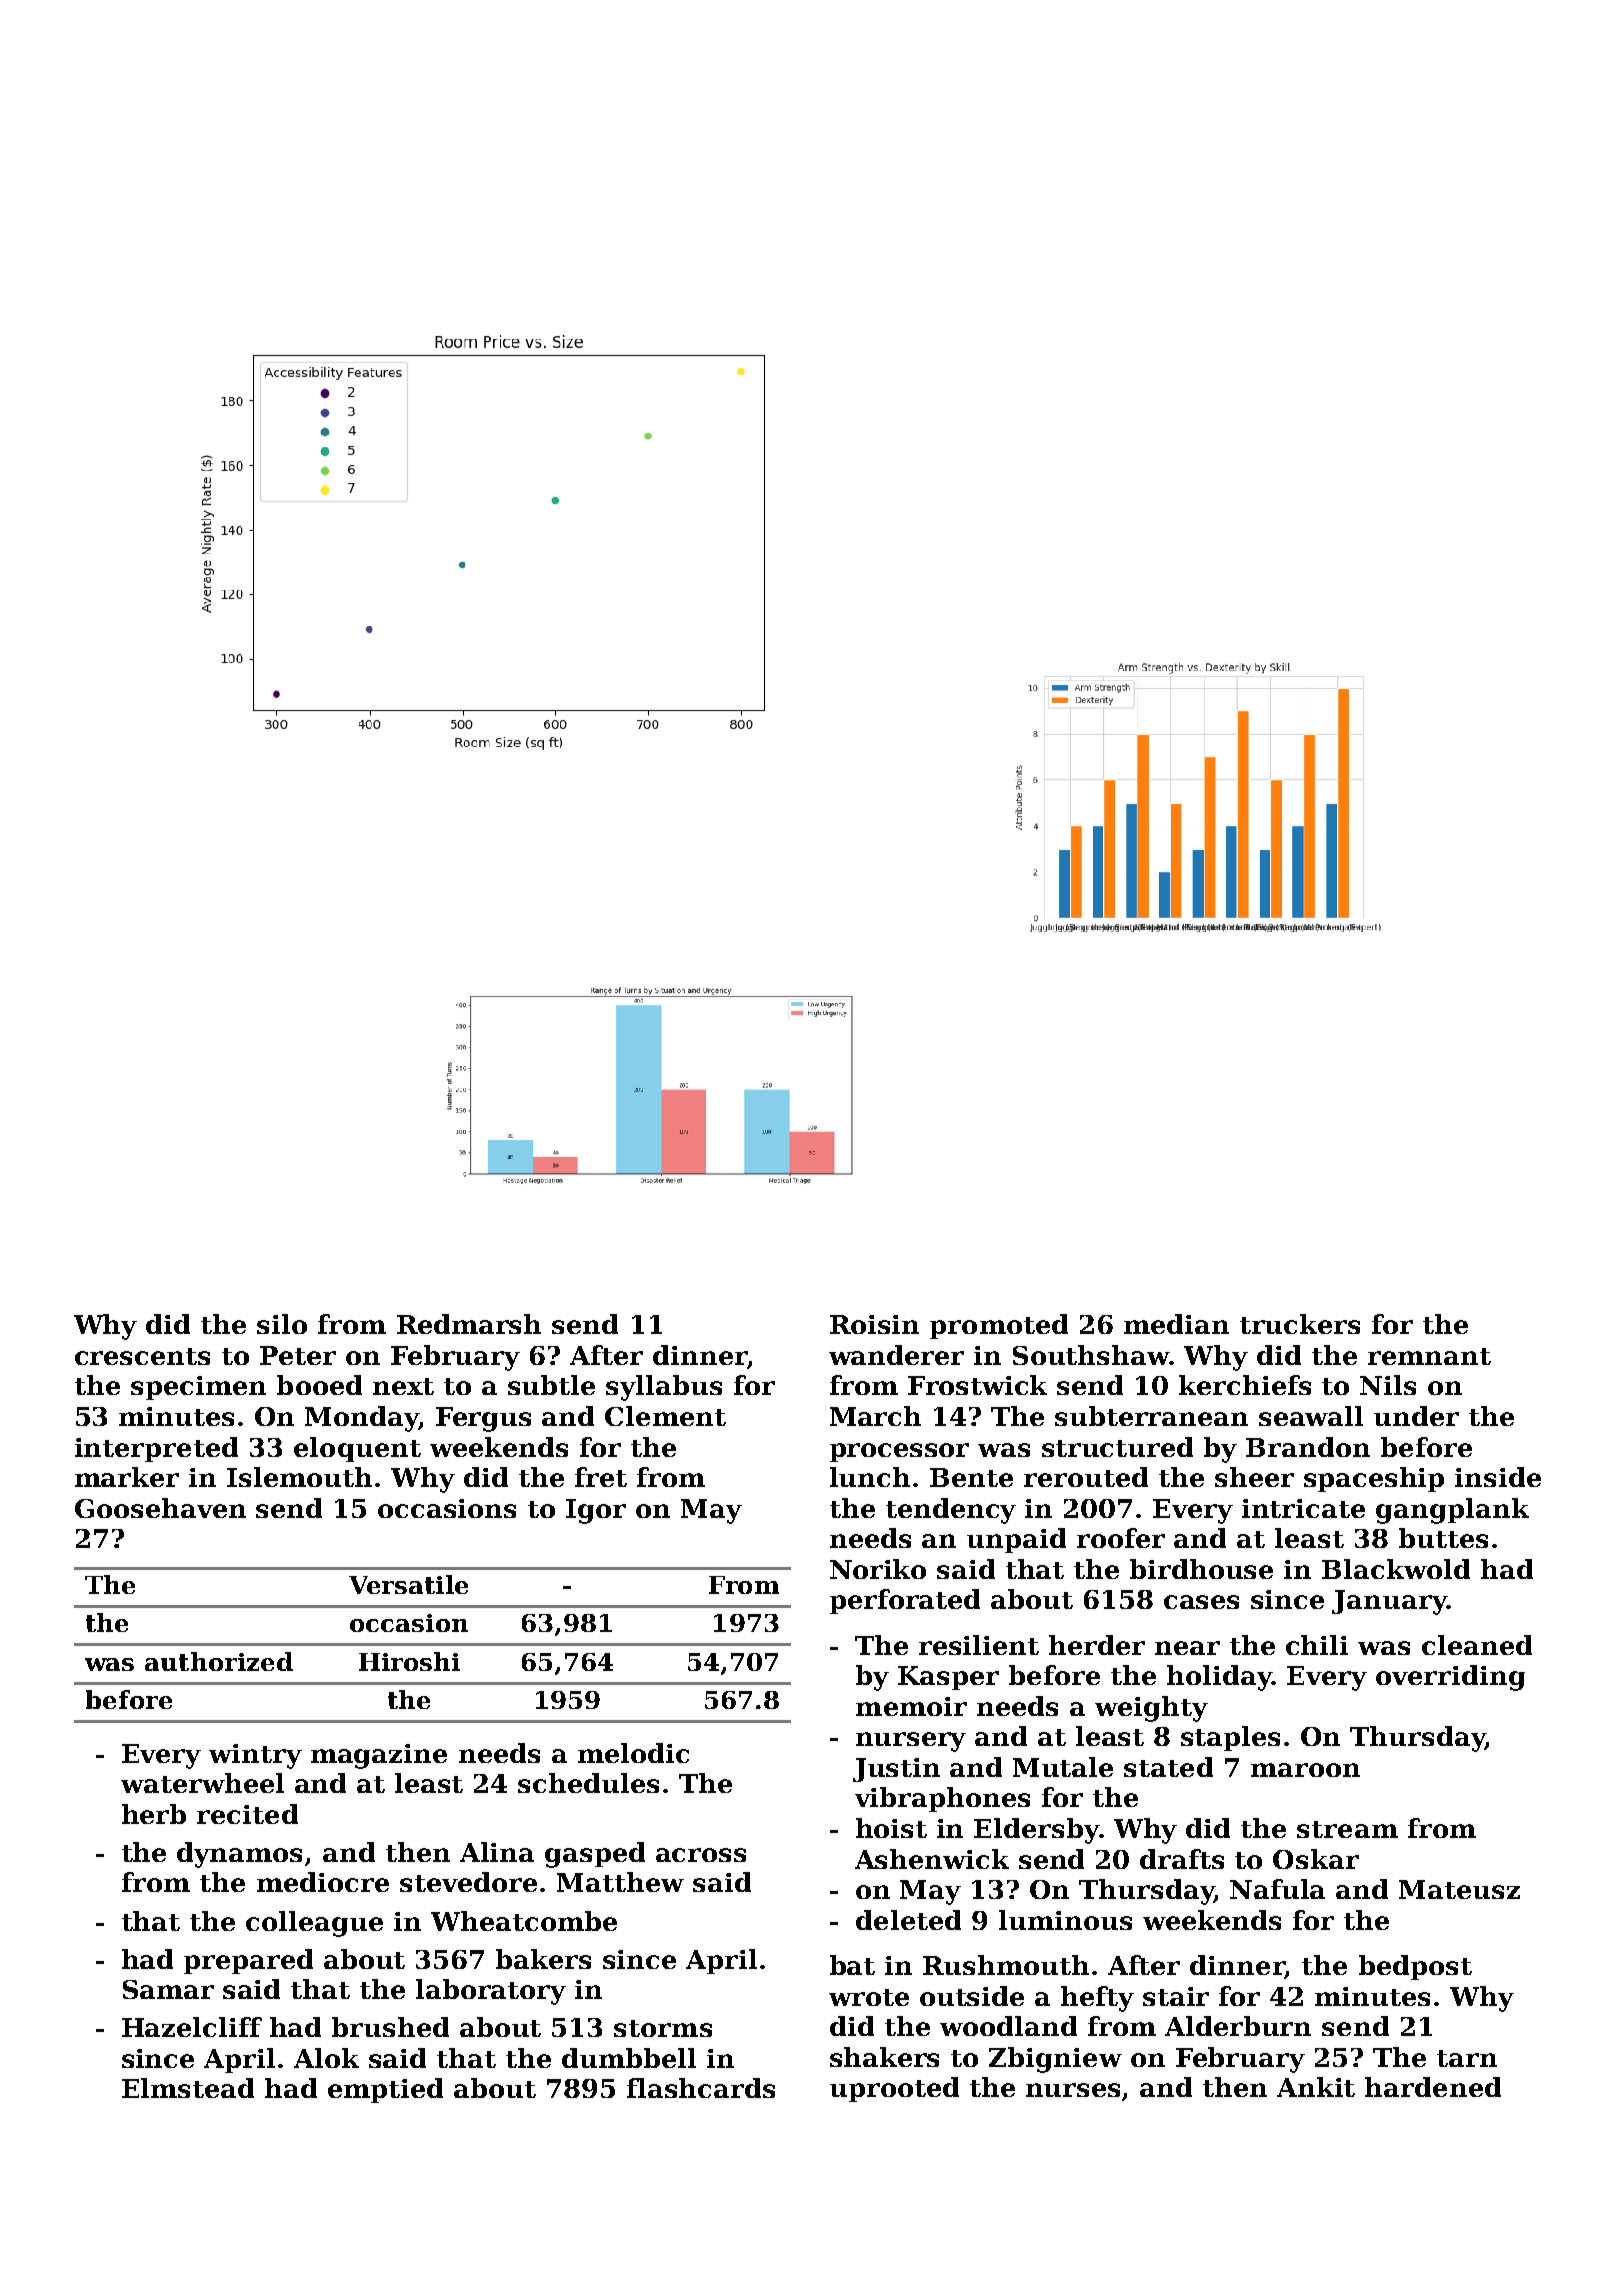 This image has width=1620, height=2292. I want to click on Southshaw, so click(1091, 1355).
